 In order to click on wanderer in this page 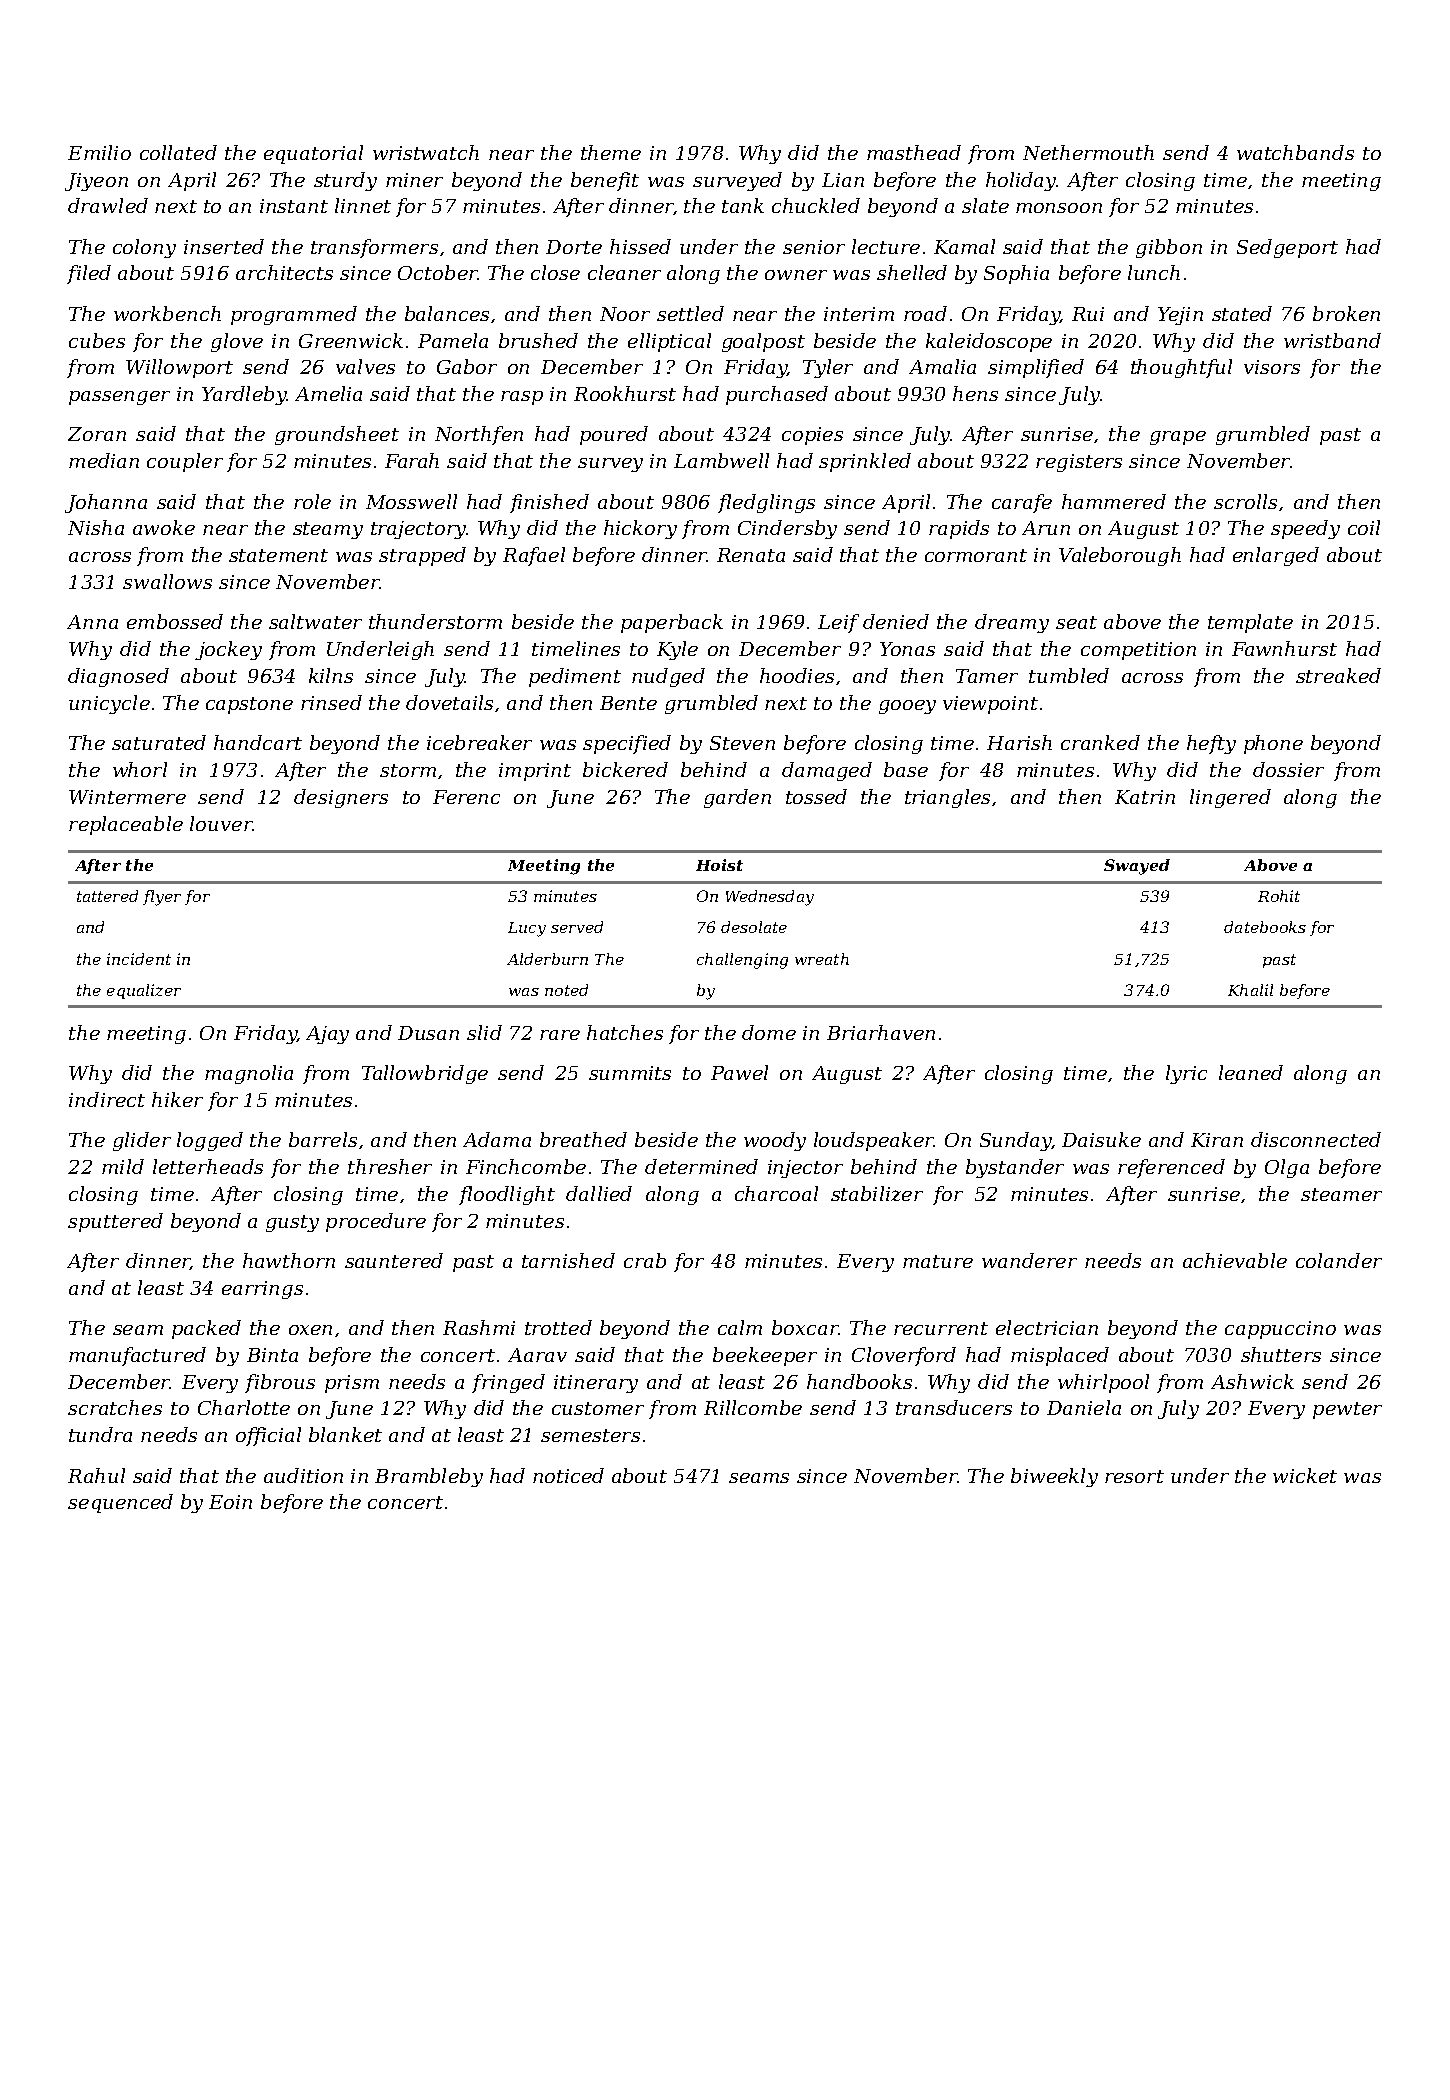, I will do `click(1029, 1260)`.
